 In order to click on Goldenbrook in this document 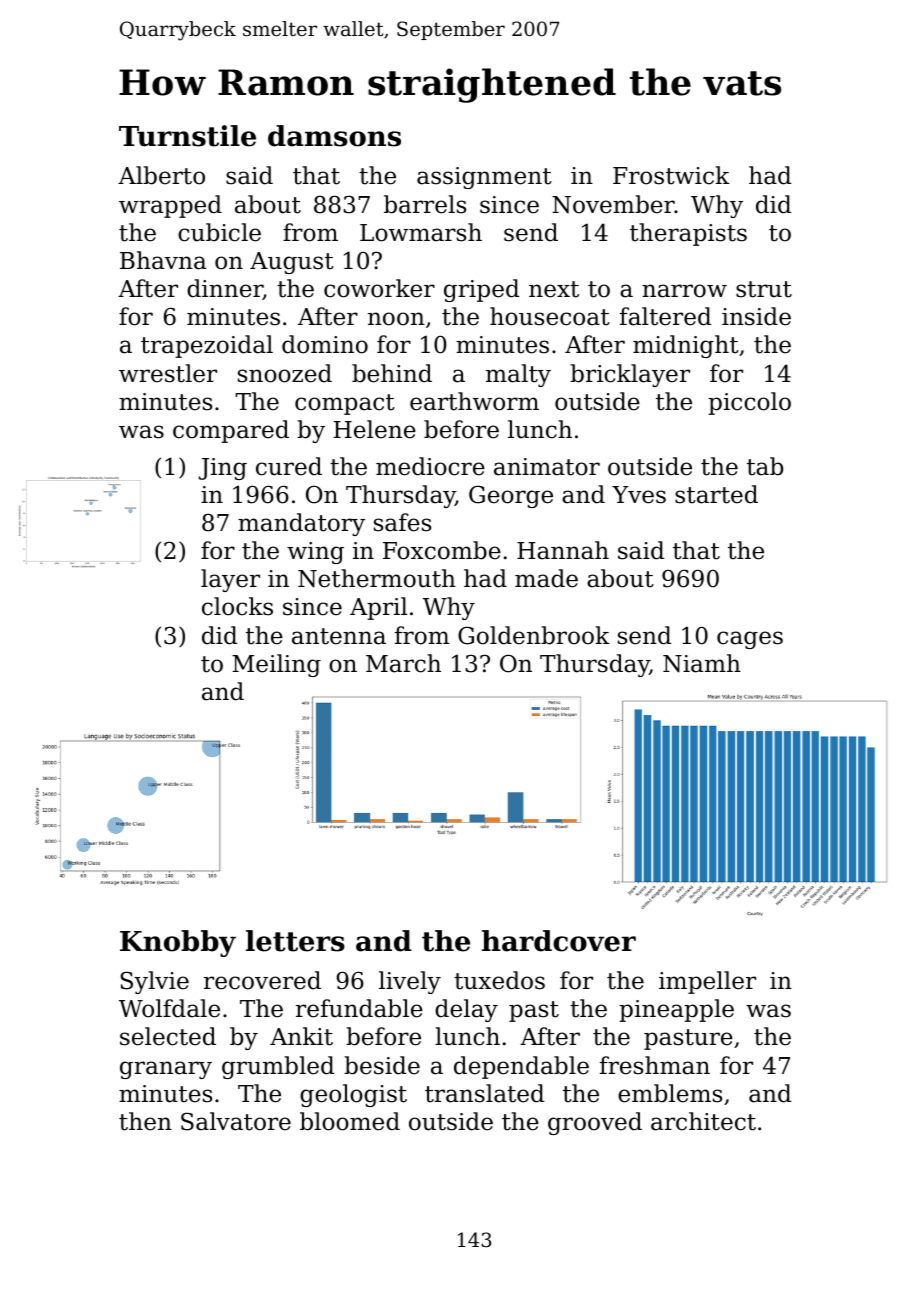, I will do `click(534, 635)`.
